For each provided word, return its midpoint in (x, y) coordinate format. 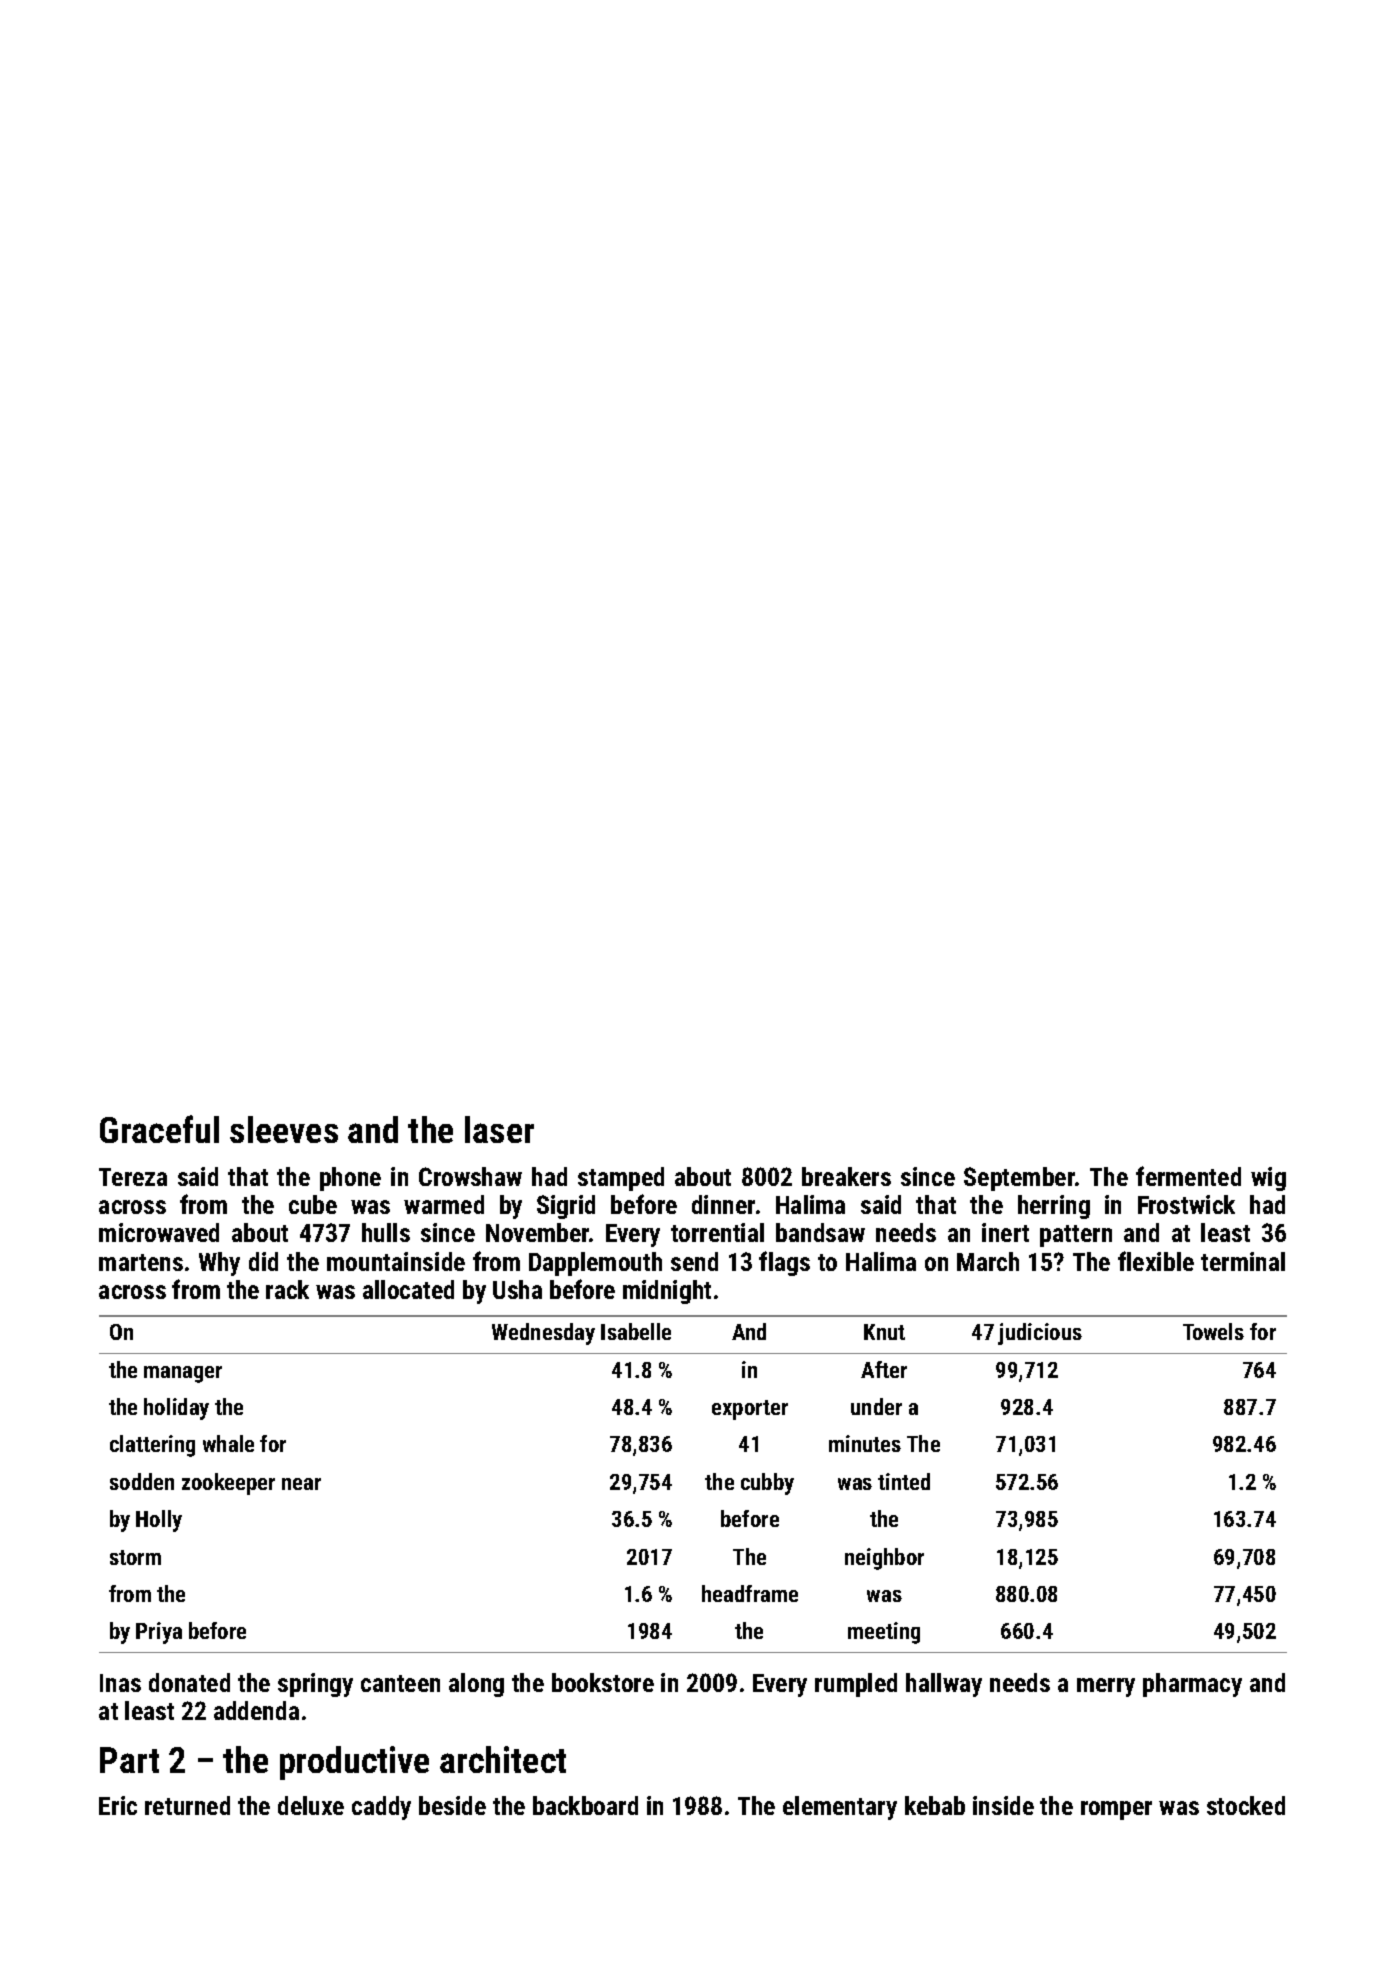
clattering (152, 1446)
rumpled (856, 1685)
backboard (585, 1805)
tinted (904, 1481)
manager (183, 1374)
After (884, 1369)
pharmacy (1192, 1685)
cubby (767, 1484)
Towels (1213, 1331)
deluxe (311, 1805)
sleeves (284, 1129)
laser (499, 1129)
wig (1268, 1179)
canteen (400, 1683)
